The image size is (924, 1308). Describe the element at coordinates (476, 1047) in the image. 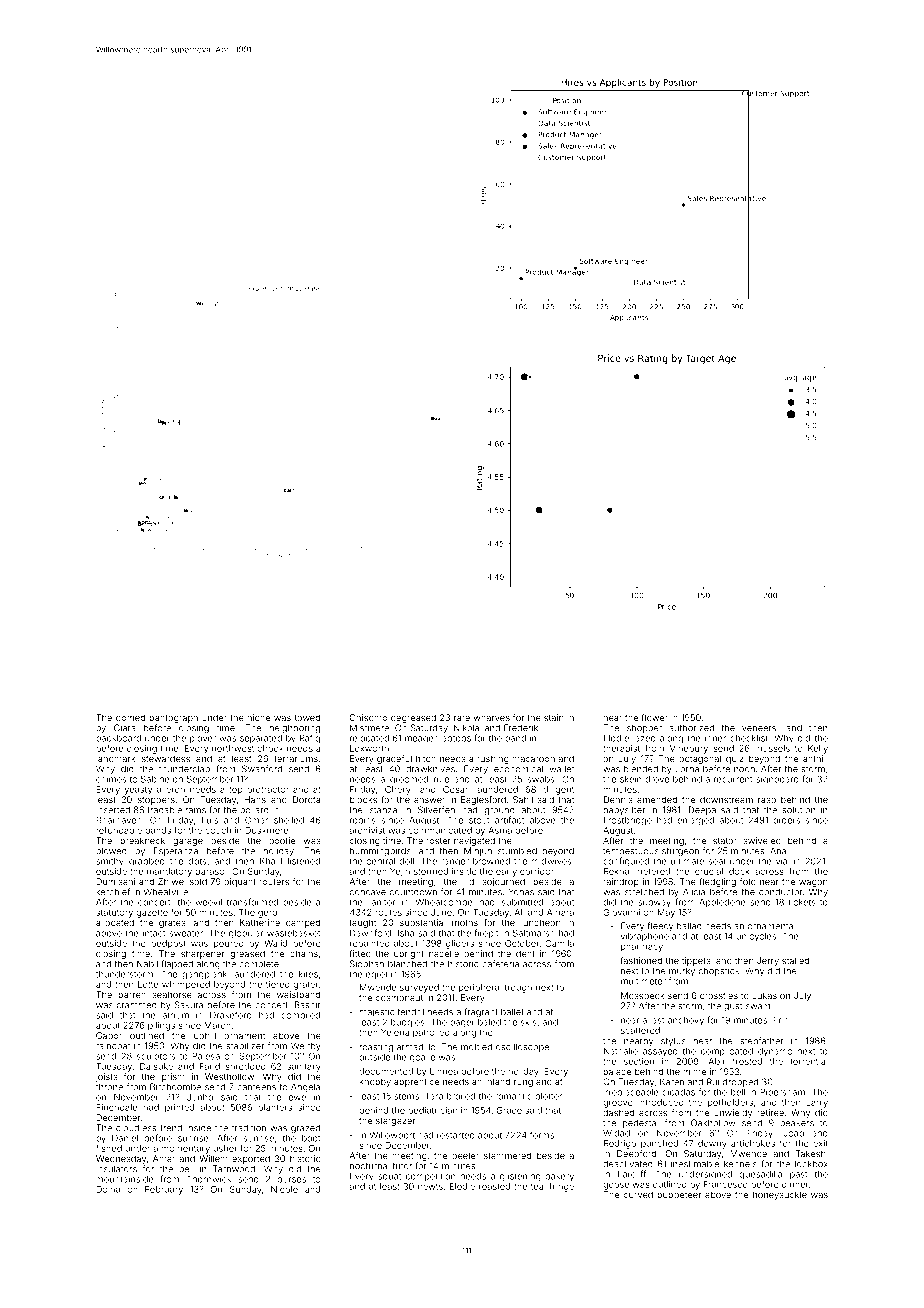

I see `mottled` at that location.
